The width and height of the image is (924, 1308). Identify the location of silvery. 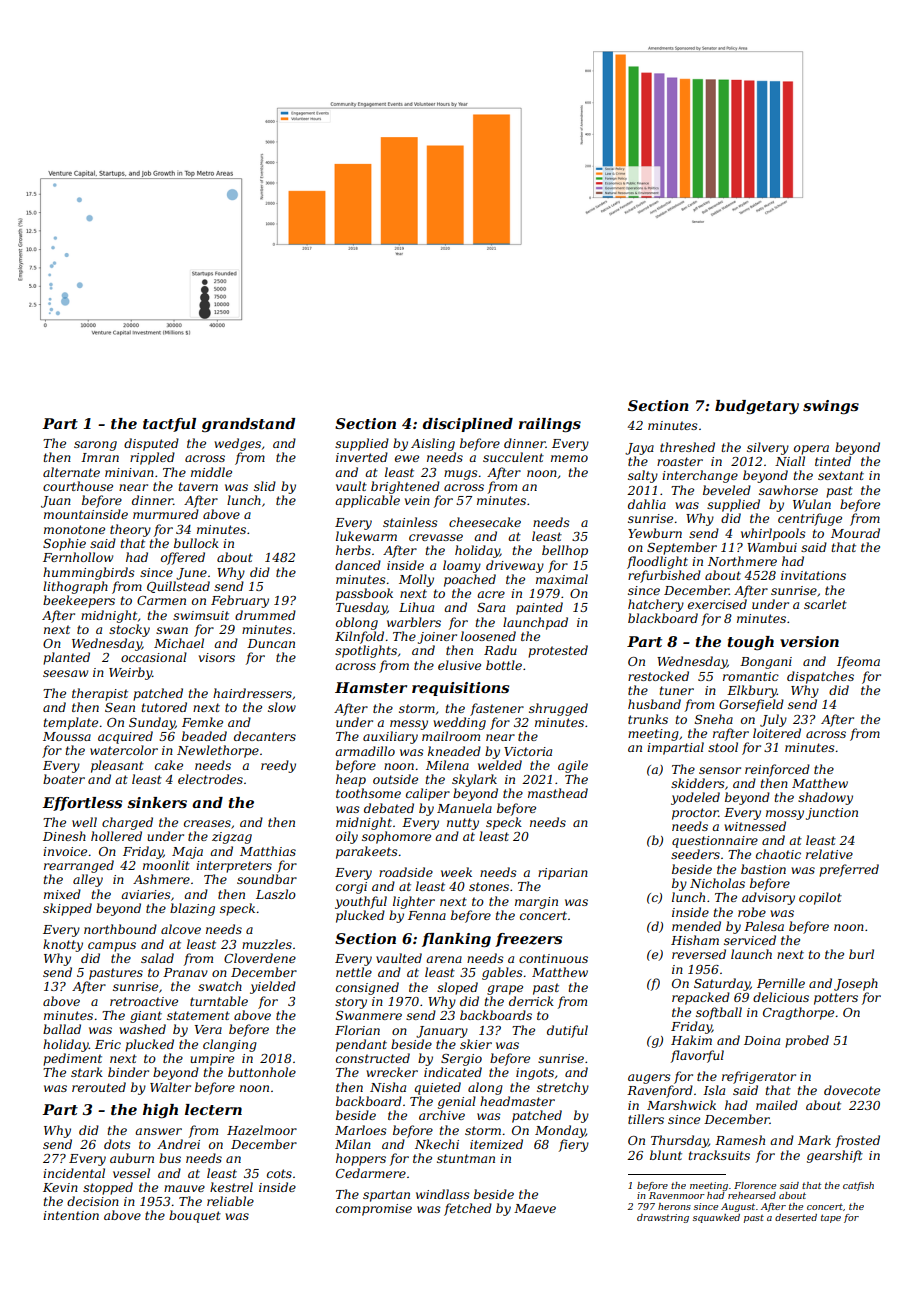
(768, 448).
